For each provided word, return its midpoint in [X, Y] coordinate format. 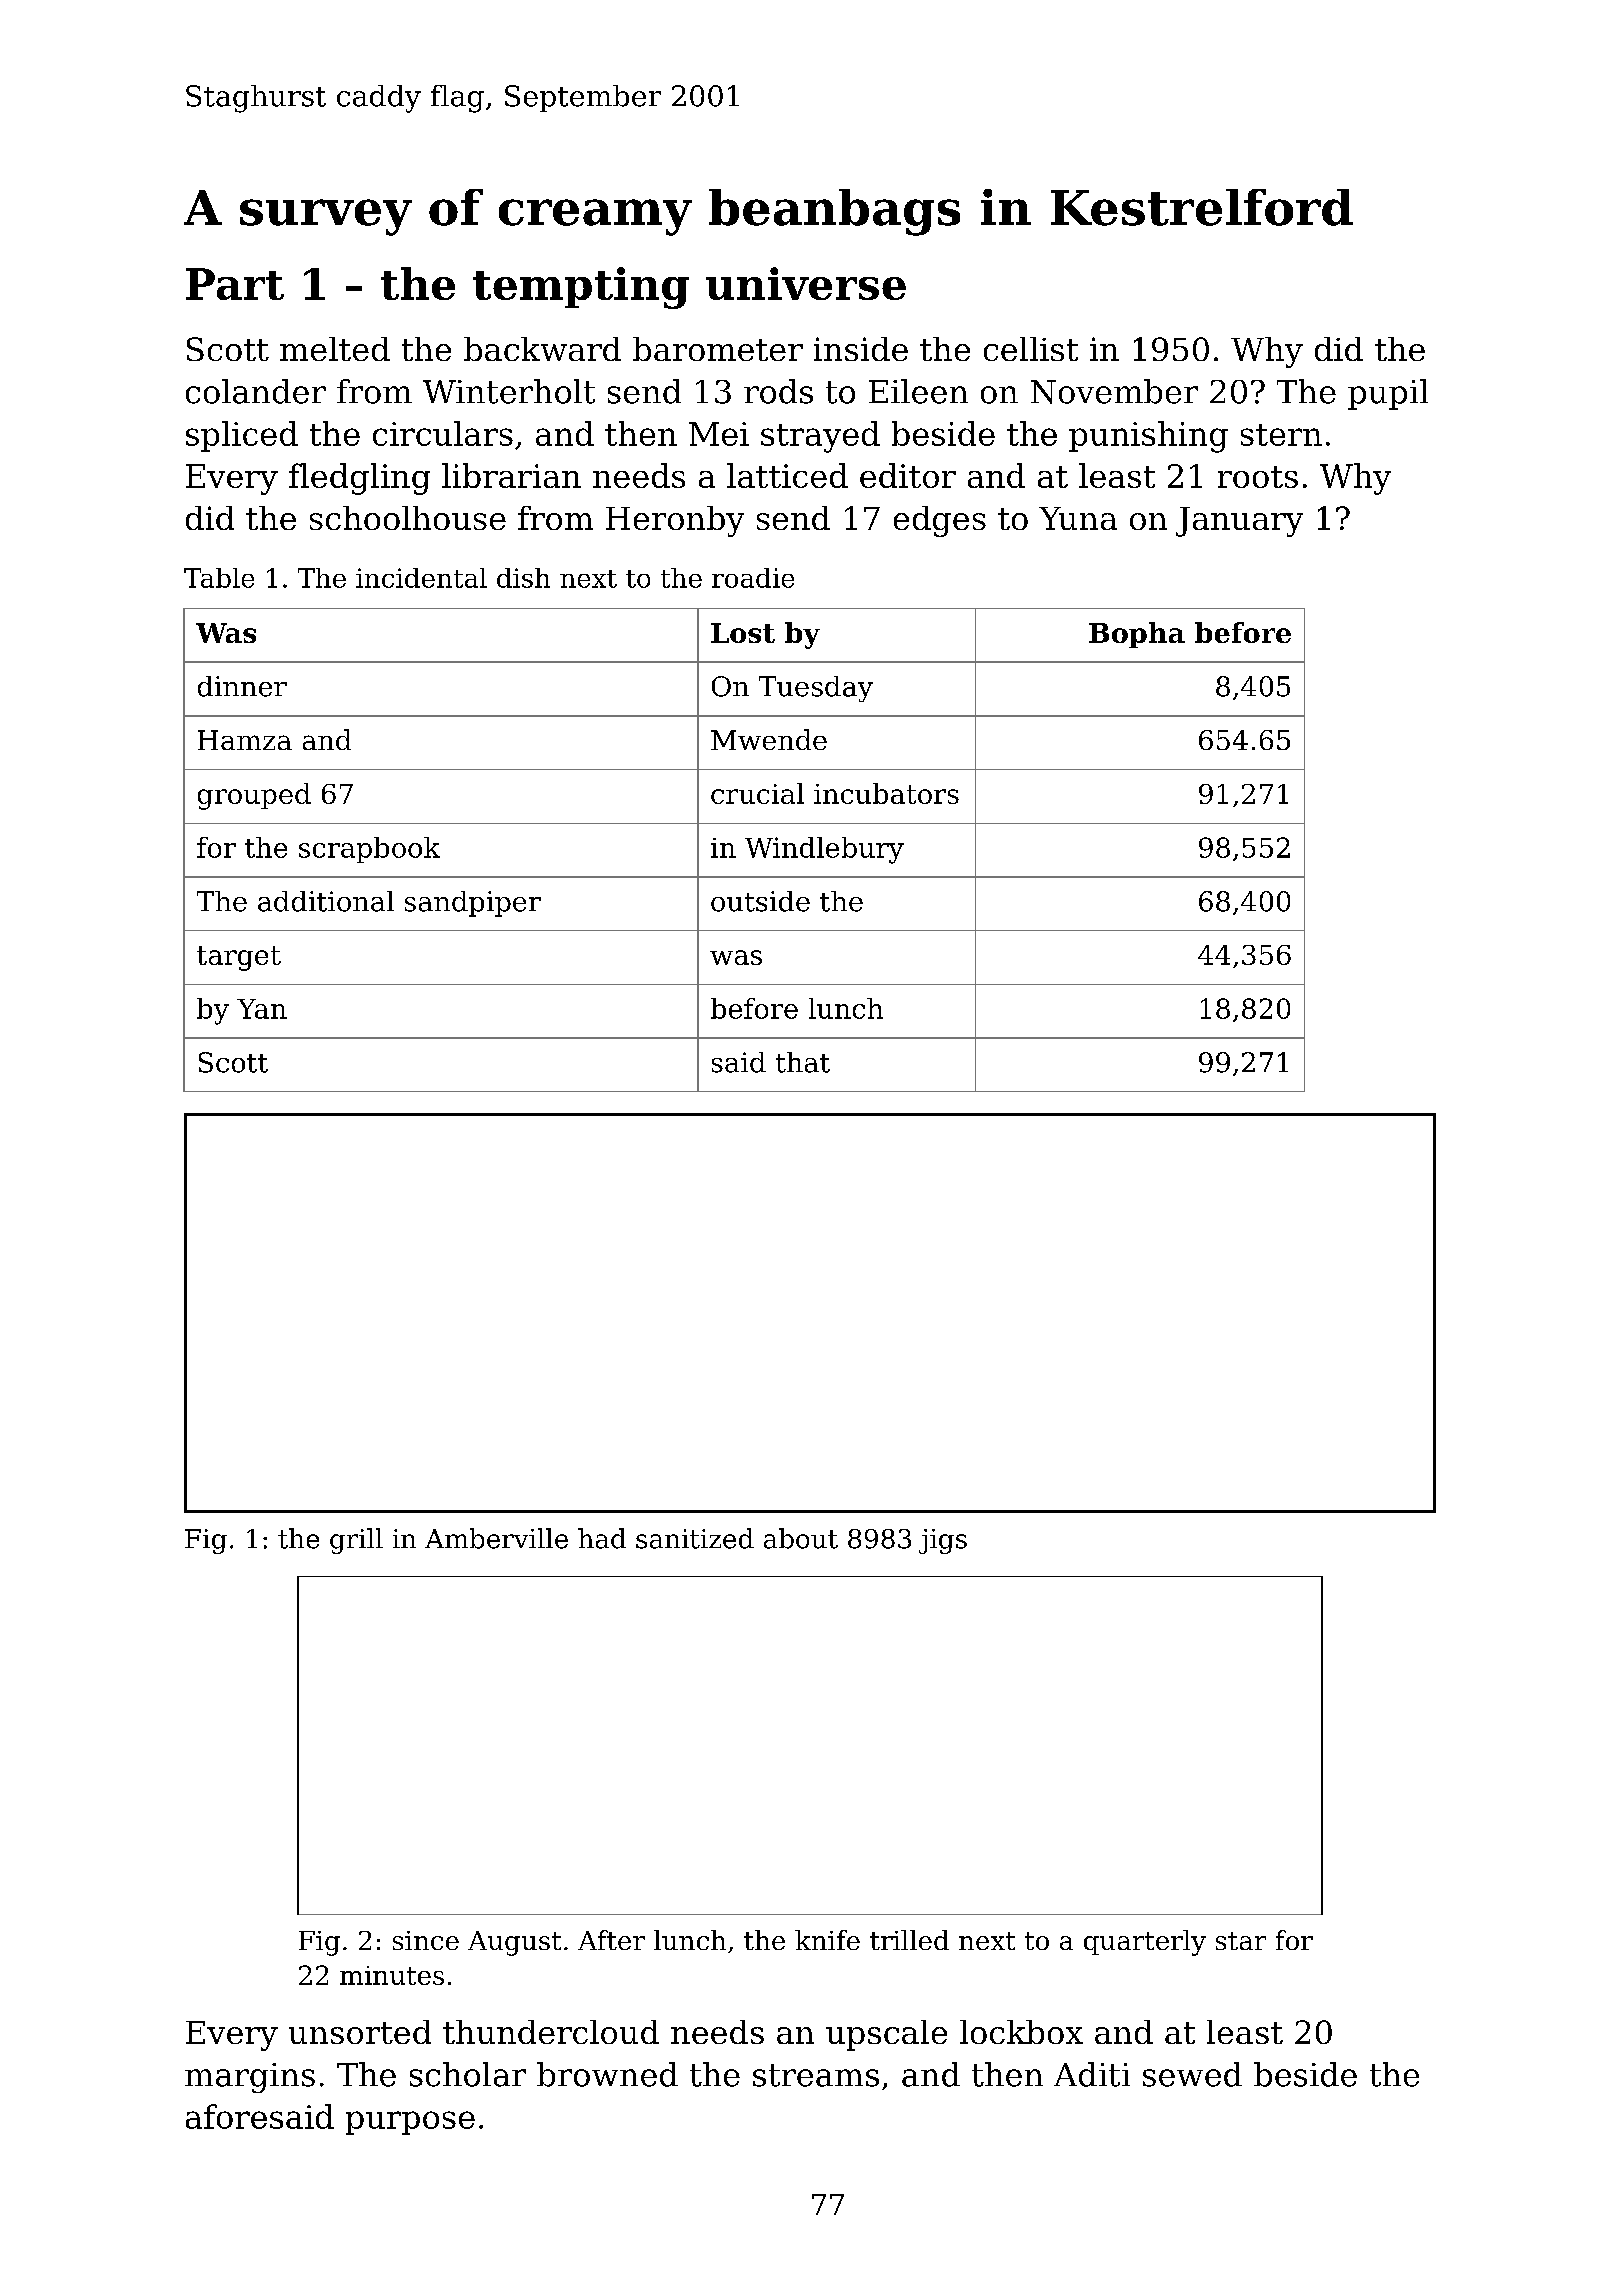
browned [607, 2074]
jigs [943, 1541]
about [801, 1538]
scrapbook [369, 850]
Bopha [1137, 635]
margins [250, 2078]
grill [356, 1541]
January [1239, 522]
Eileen [918, 391]
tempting [581, 288]
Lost [743, 633]
